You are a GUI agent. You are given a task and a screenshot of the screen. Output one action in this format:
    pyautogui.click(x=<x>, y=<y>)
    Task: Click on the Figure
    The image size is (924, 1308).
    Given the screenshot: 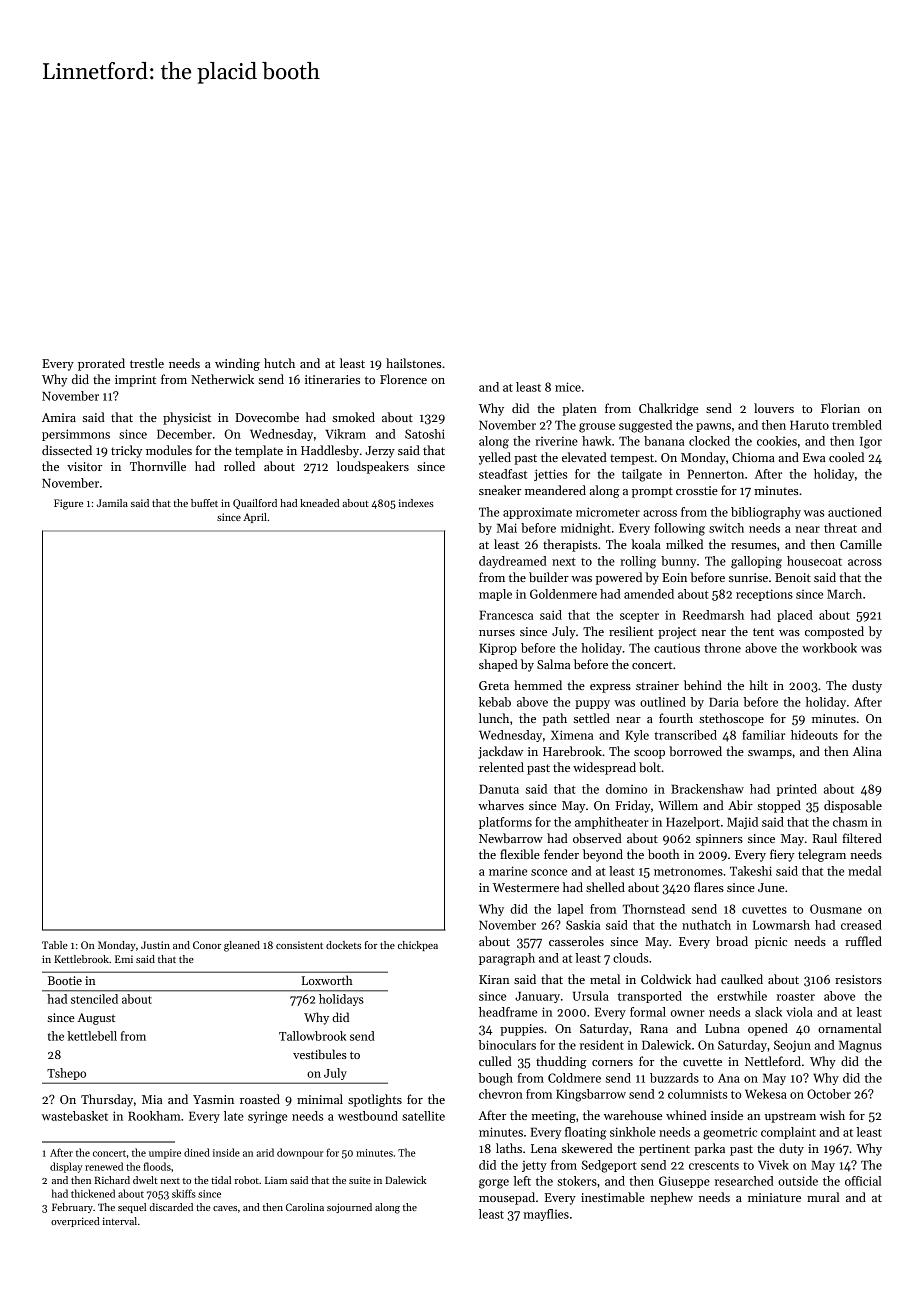 What is the action you would take?
    pyautogui.click(x=68, y=504)
